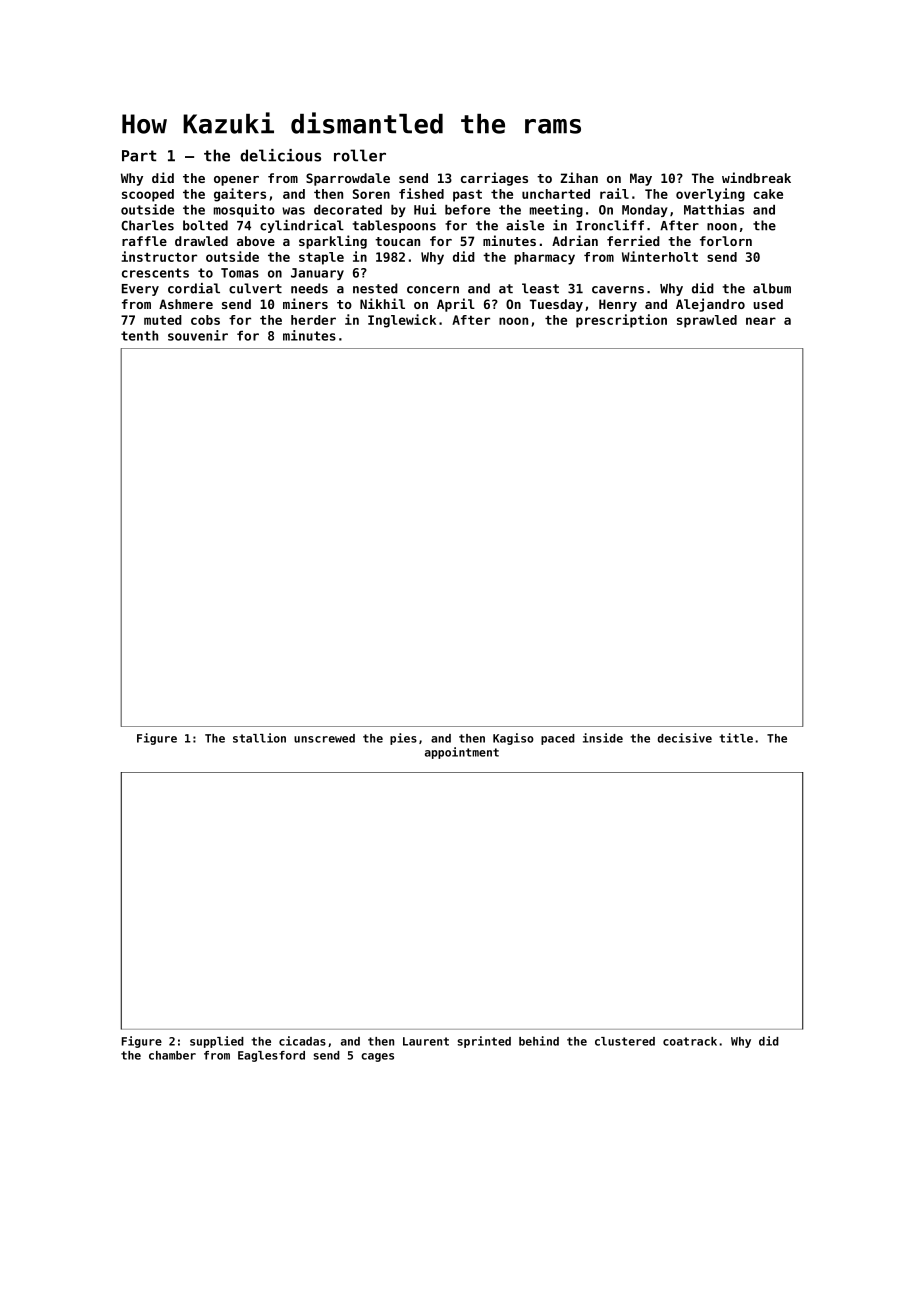 This screenshot has width=924, height=1308. What do you see at coordinates (433, 290) in the screenshot?
I see `concern` at bounding box center [433, 290].
